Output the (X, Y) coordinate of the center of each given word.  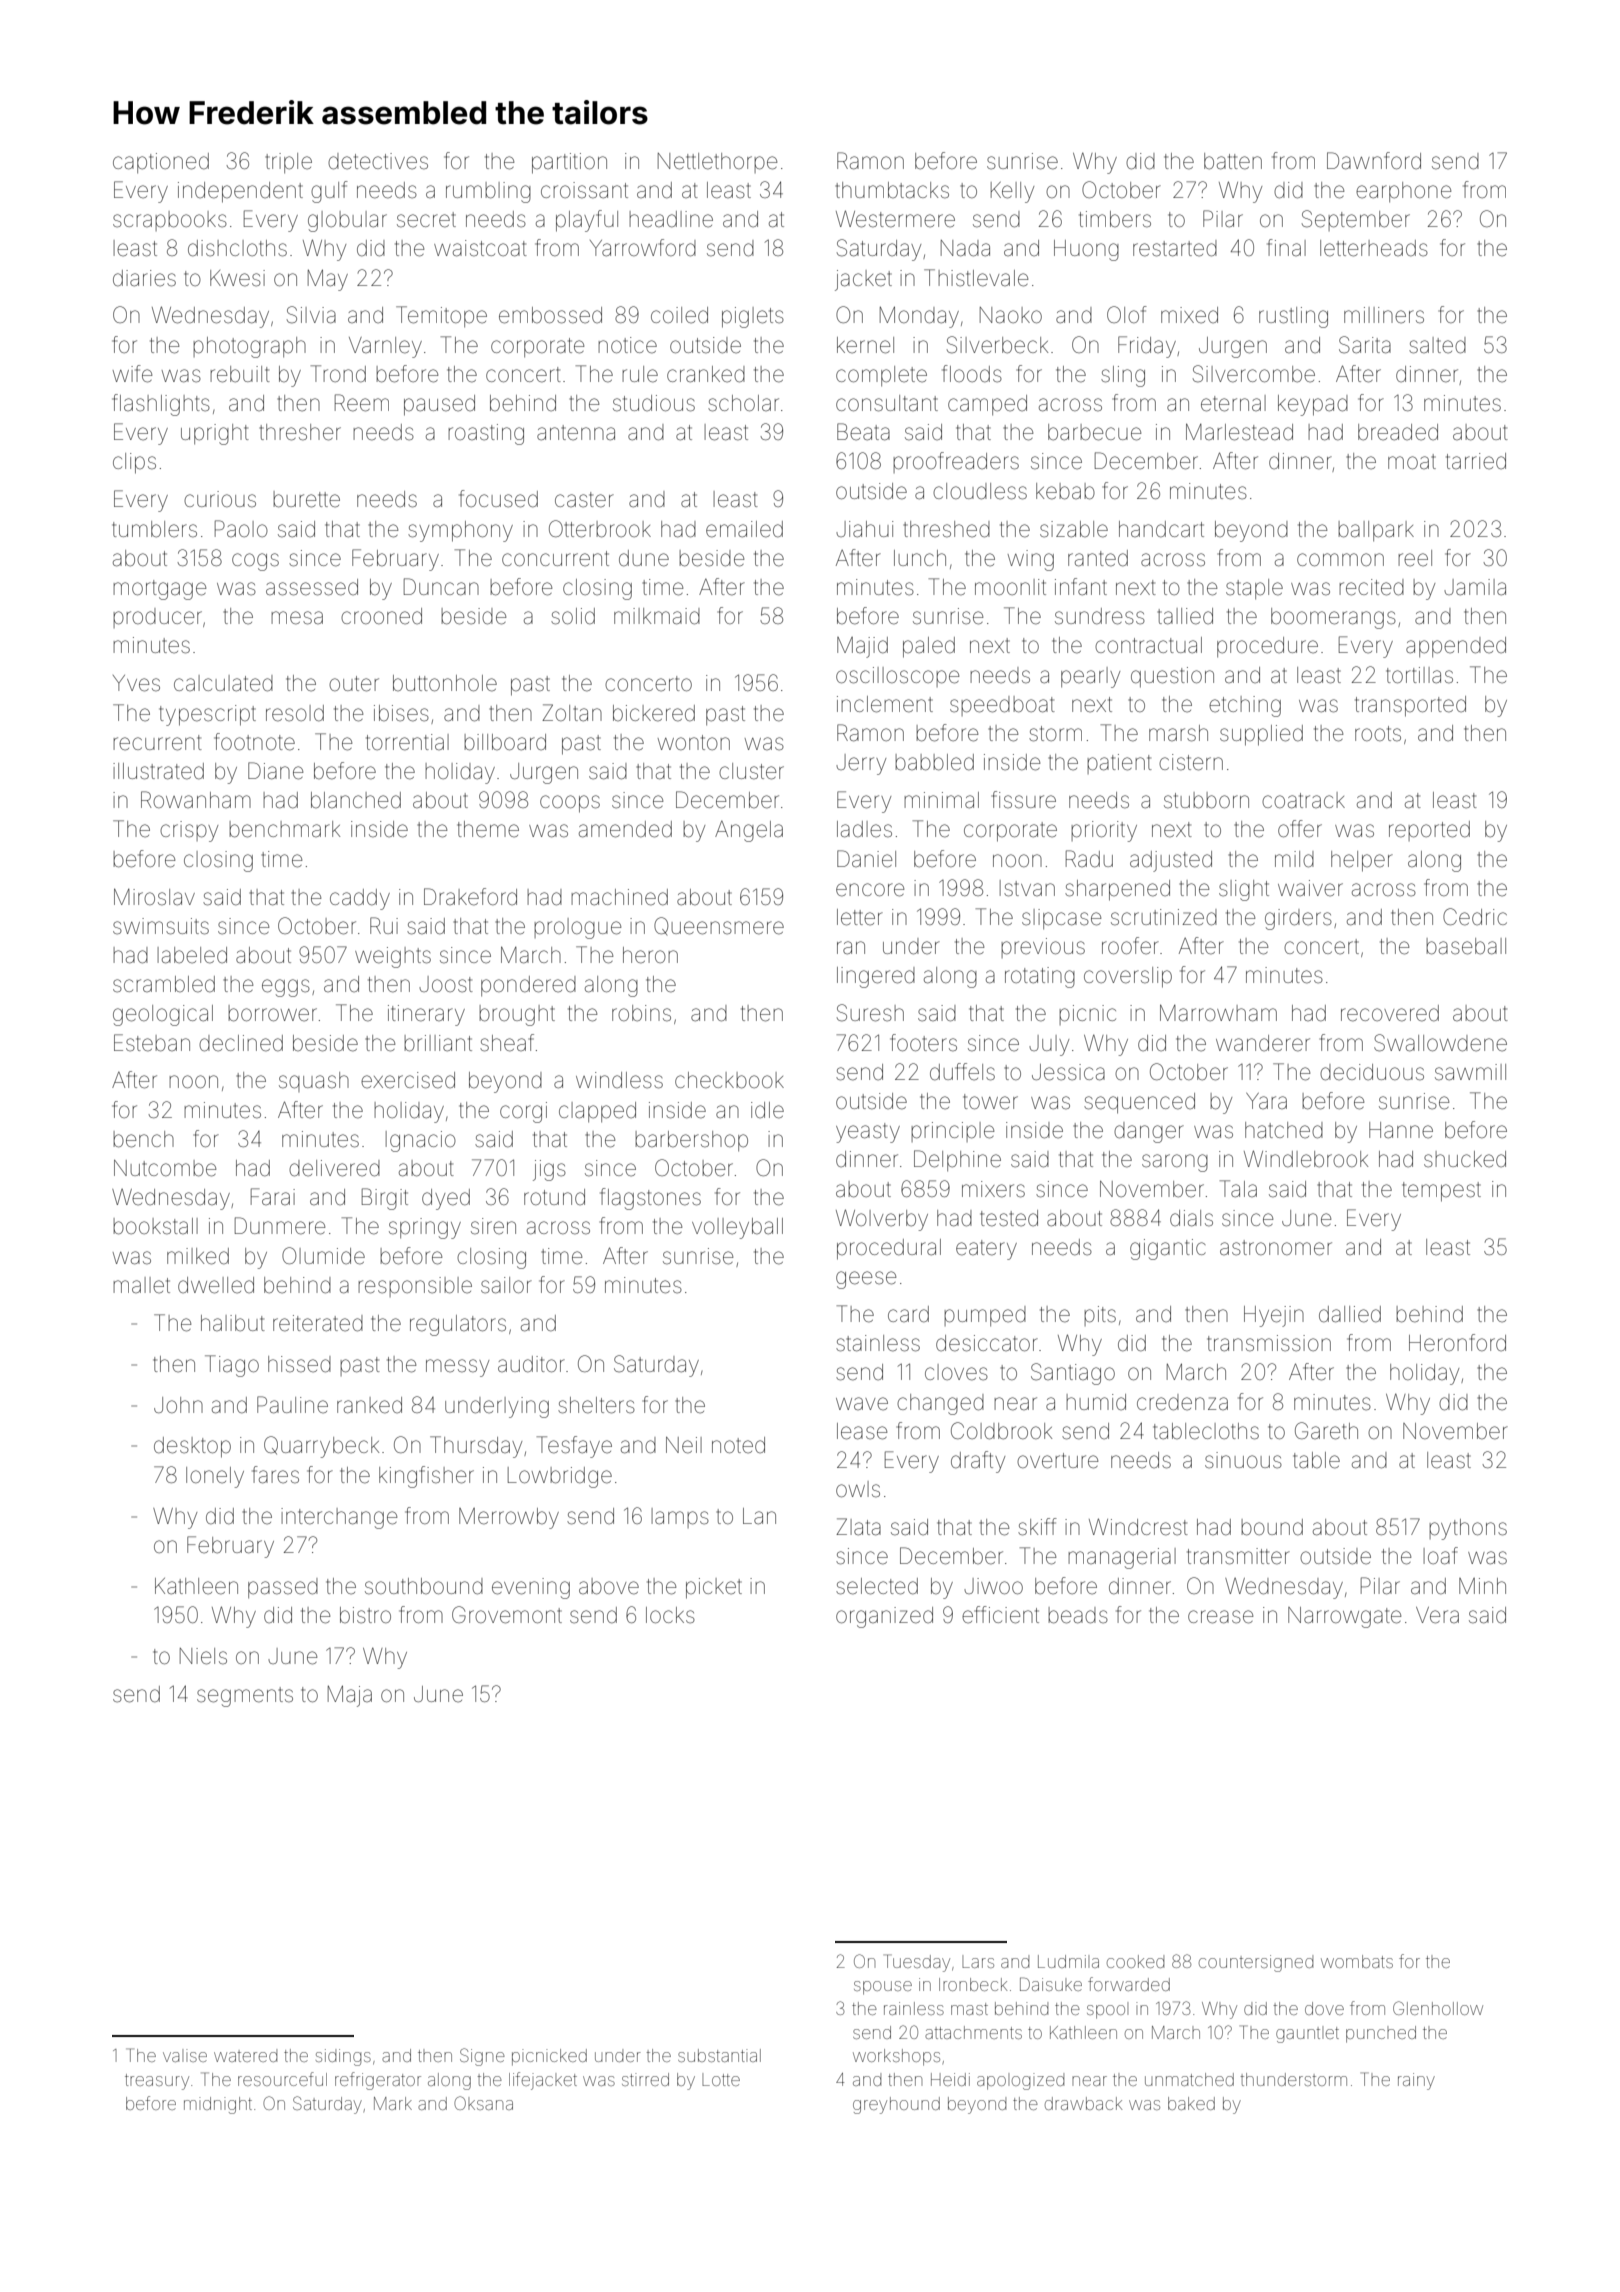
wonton (694, 742)
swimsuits (161, 926)
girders (1298, 919)
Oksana (483, 2103)
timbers (1115, 219)
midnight (218, 2105)
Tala (1238, 1189)
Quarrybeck (321, 1447)
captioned (161, 163)
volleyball (737, 1228)
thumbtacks (892, 190)
